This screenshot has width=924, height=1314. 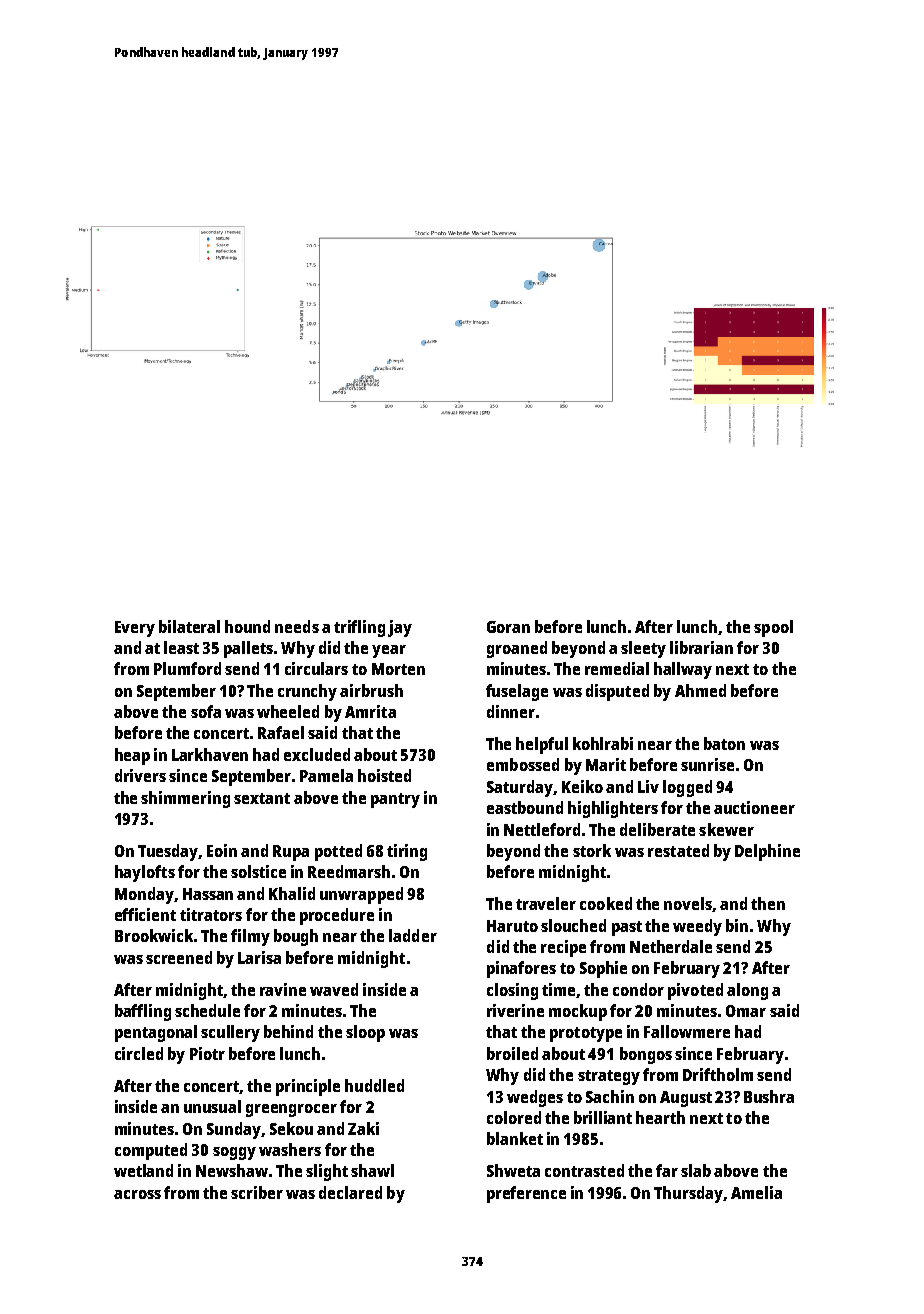 What do you see at coordinates (773, 628) in the screenshot?
I see `spool` at bounding box center [773, 628].
